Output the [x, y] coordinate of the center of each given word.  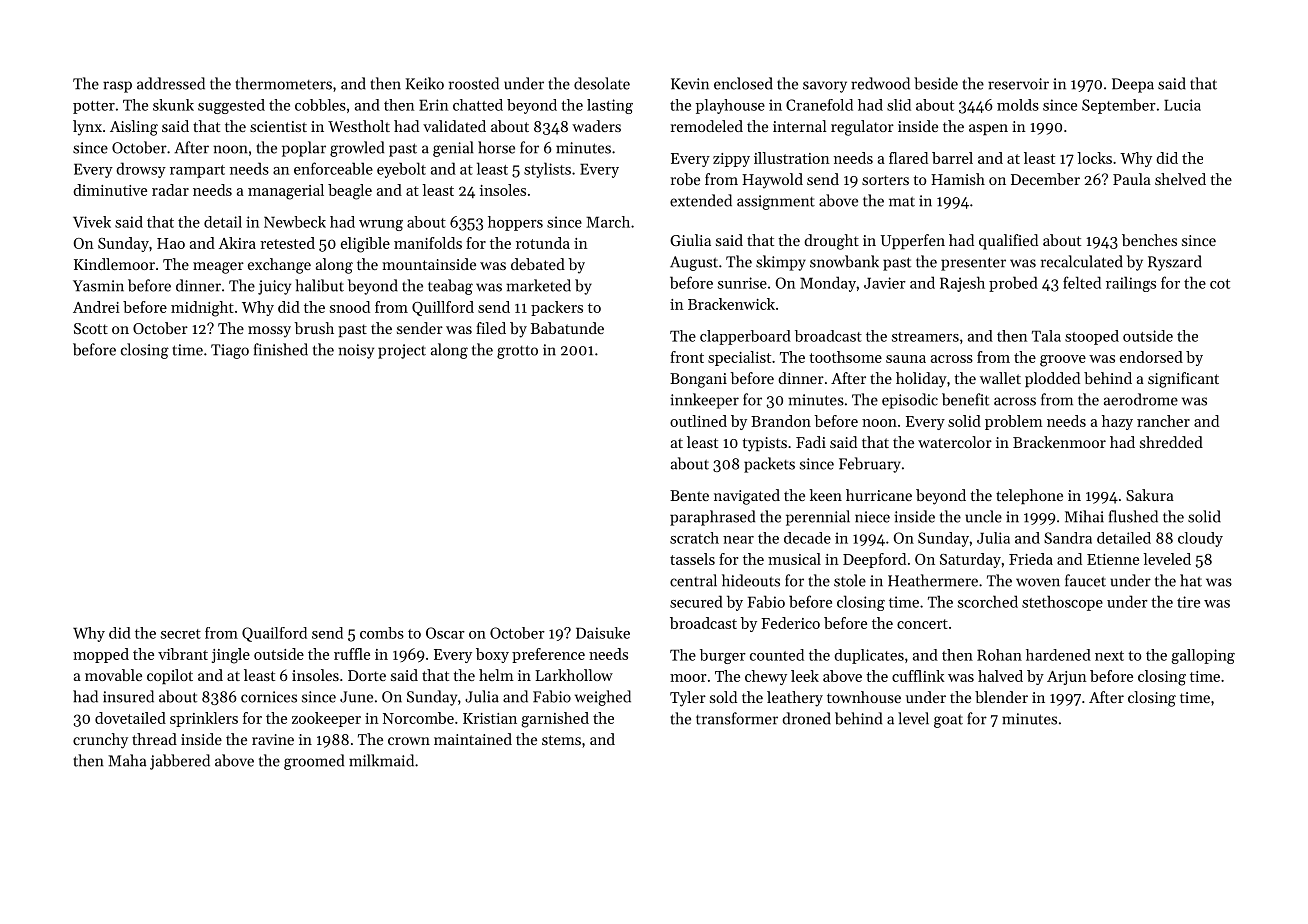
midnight [202, 309]
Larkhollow [574, 675]
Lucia [1182, 105]
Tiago [230, 351]
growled [357, 149]
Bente [689, 495]
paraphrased [712, 518]
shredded [1171, 442]
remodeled [707, 126]
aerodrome [1141, 399]
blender [1001, 697]
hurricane [879, 495]
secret [181, 634]
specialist [739, 358]
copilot [170, 676]
